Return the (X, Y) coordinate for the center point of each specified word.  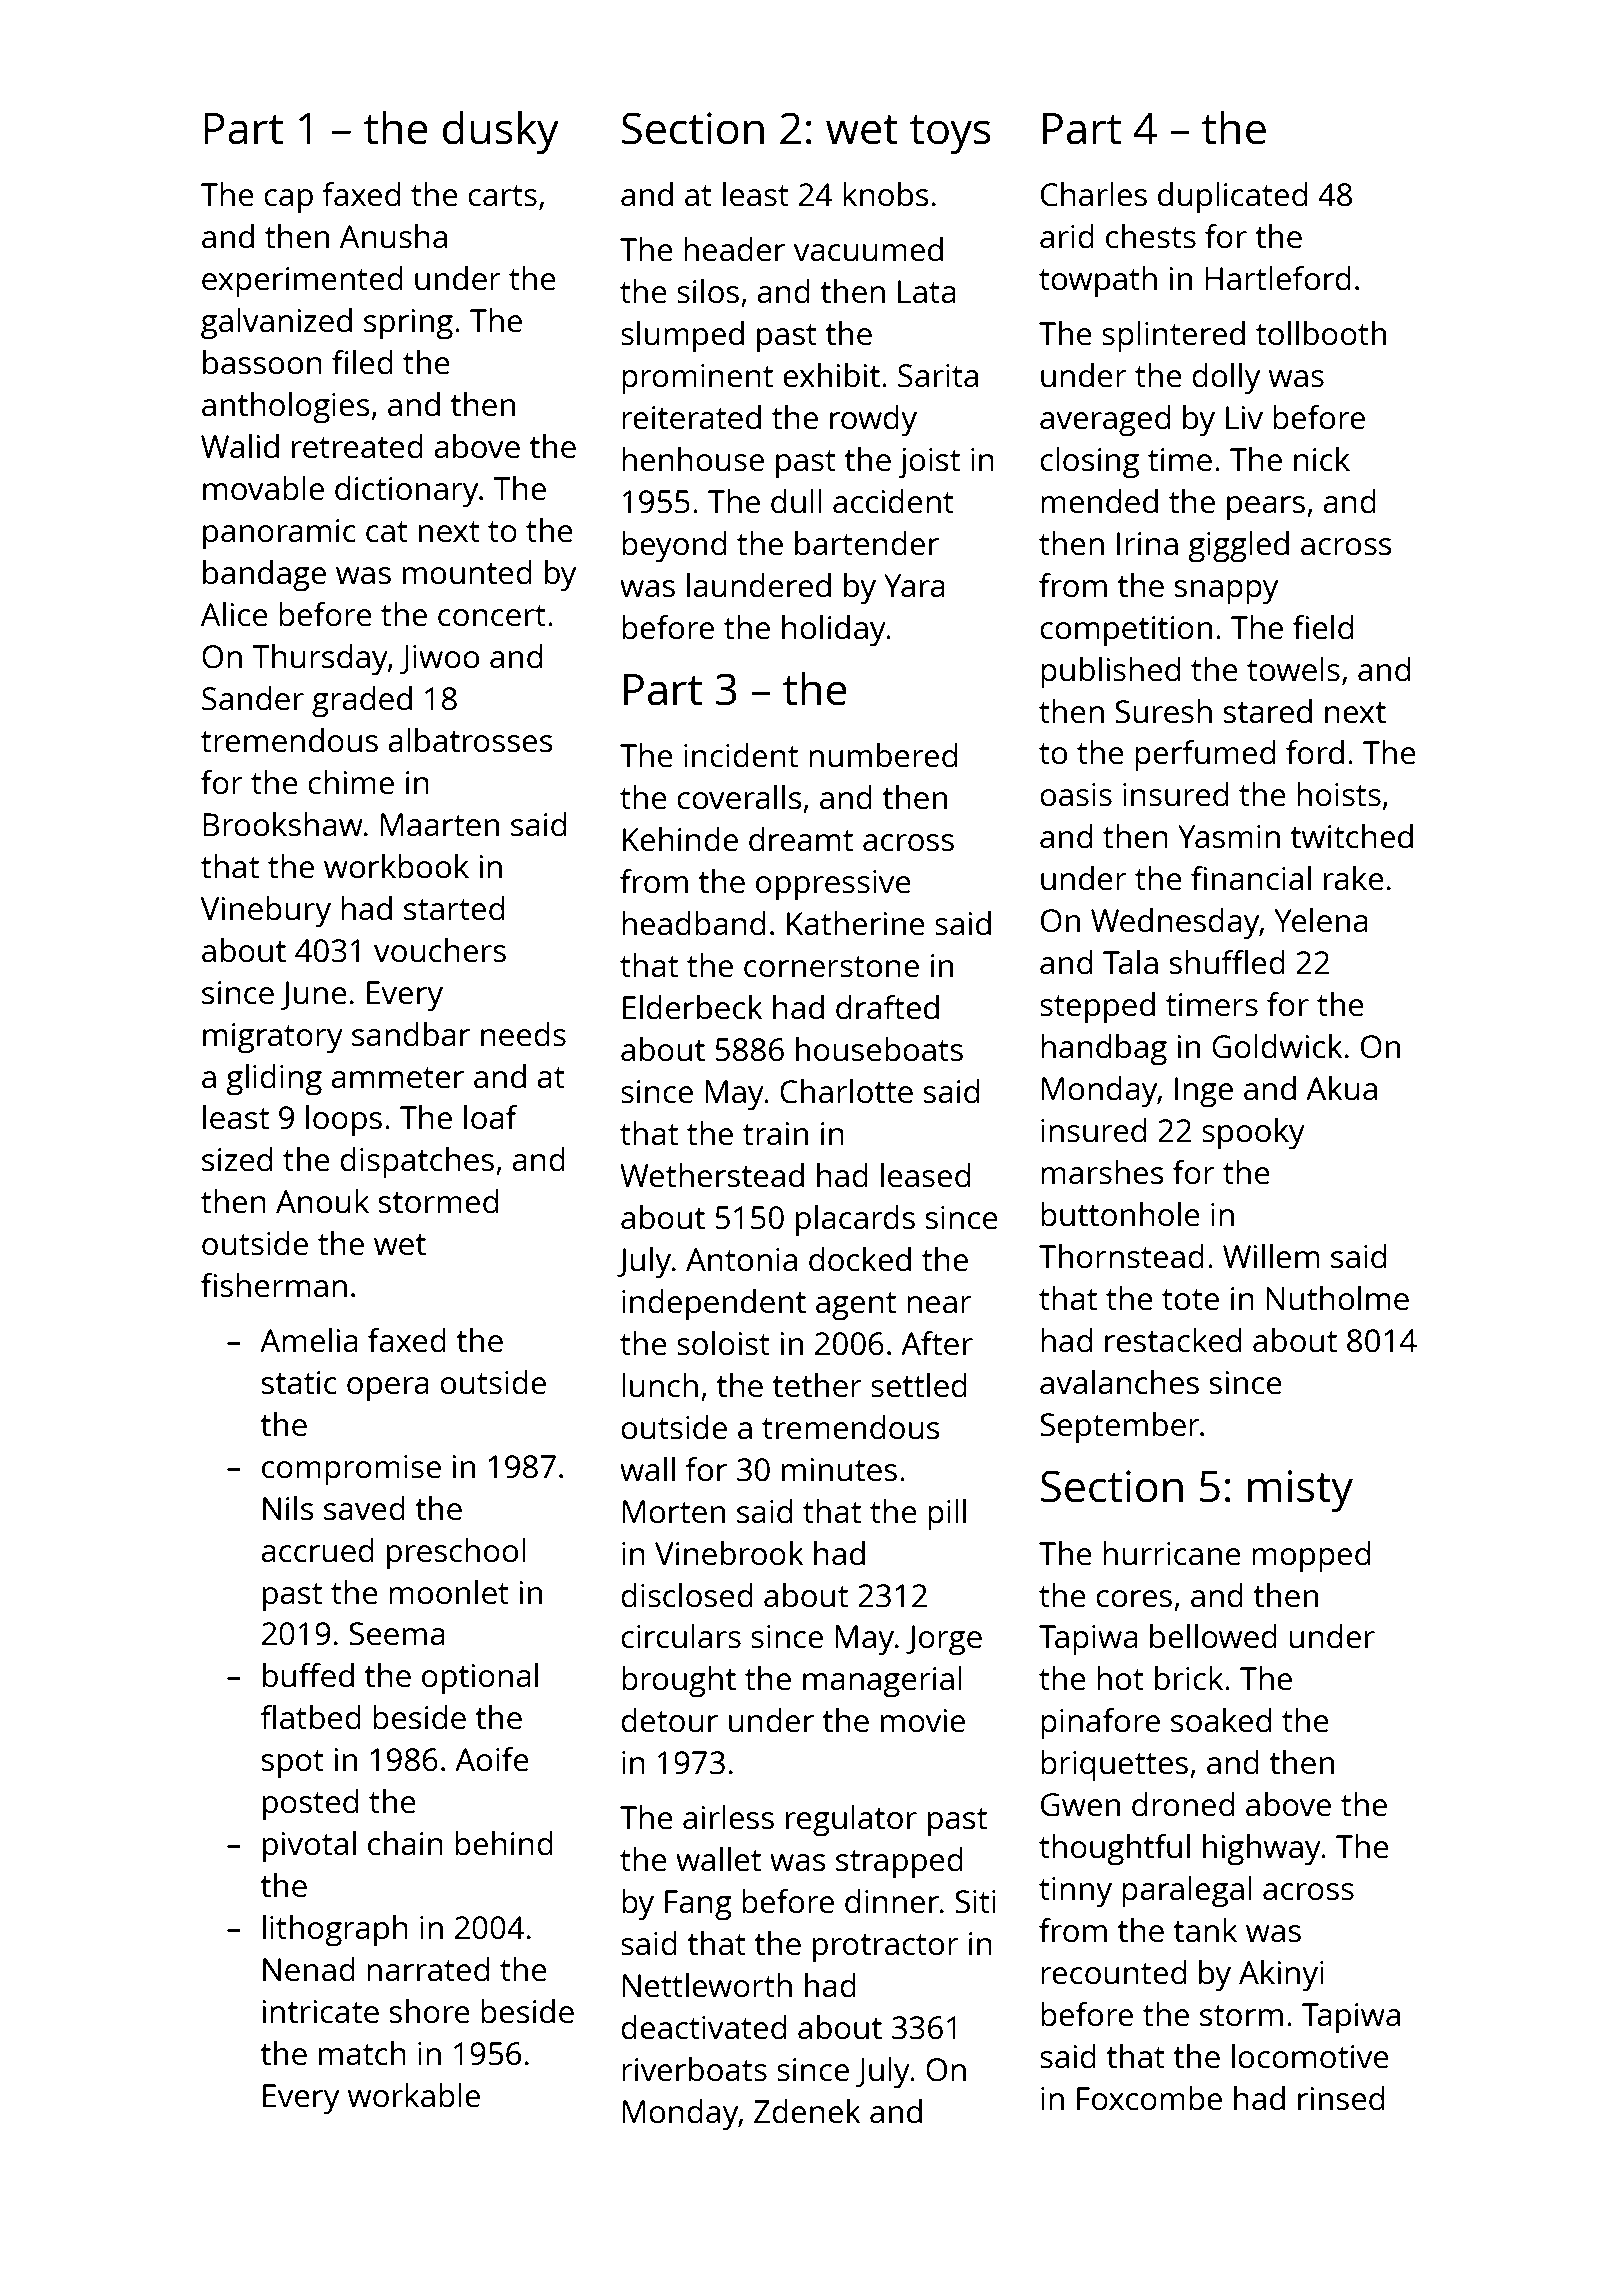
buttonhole (1120, 1214)
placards (855, 1221)
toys (950, 134)
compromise (351, 1470)
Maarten (440, 825)
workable (414, 2095)
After (937, 1343)
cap (288, 201)
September (1119, 1428)
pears (1266, 508)
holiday (834, 631)
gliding (274, 1080)
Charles (1094, 194)
